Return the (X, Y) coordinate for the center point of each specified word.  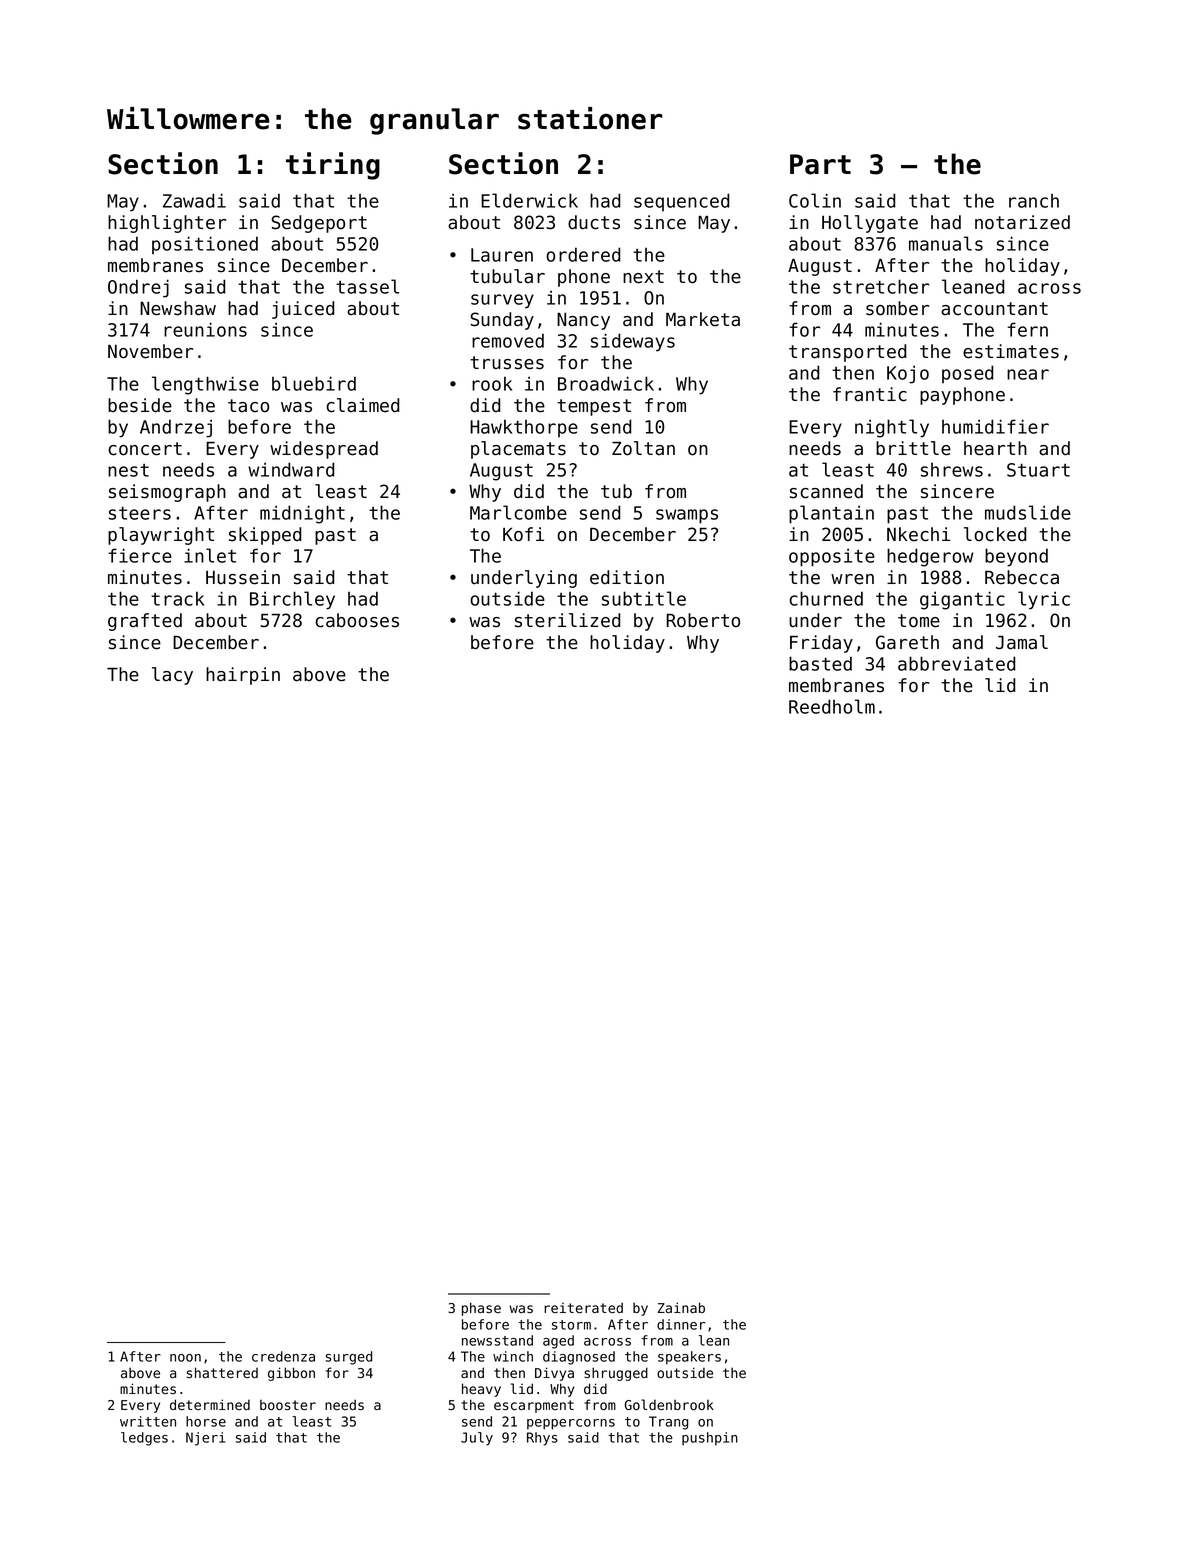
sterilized (567, 620)
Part (820, 164)
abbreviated (957, 663)
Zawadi (194, 200)
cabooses (357, 620)
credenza (283, 1356)
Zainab (681, 1307)
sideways (633, 342)
